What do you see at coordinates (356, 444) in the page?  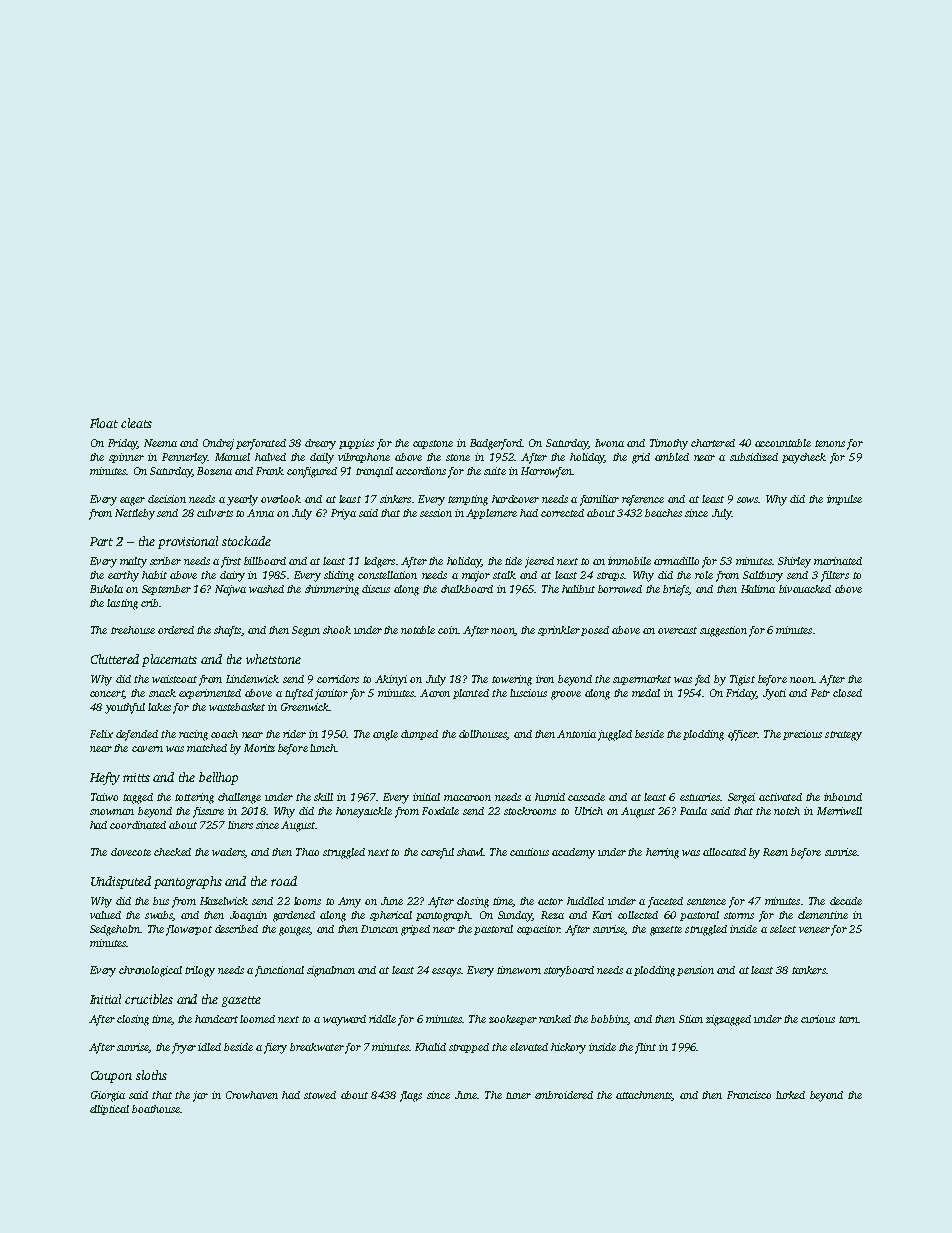 I see `puppies` at bounding box center [356, 444].
